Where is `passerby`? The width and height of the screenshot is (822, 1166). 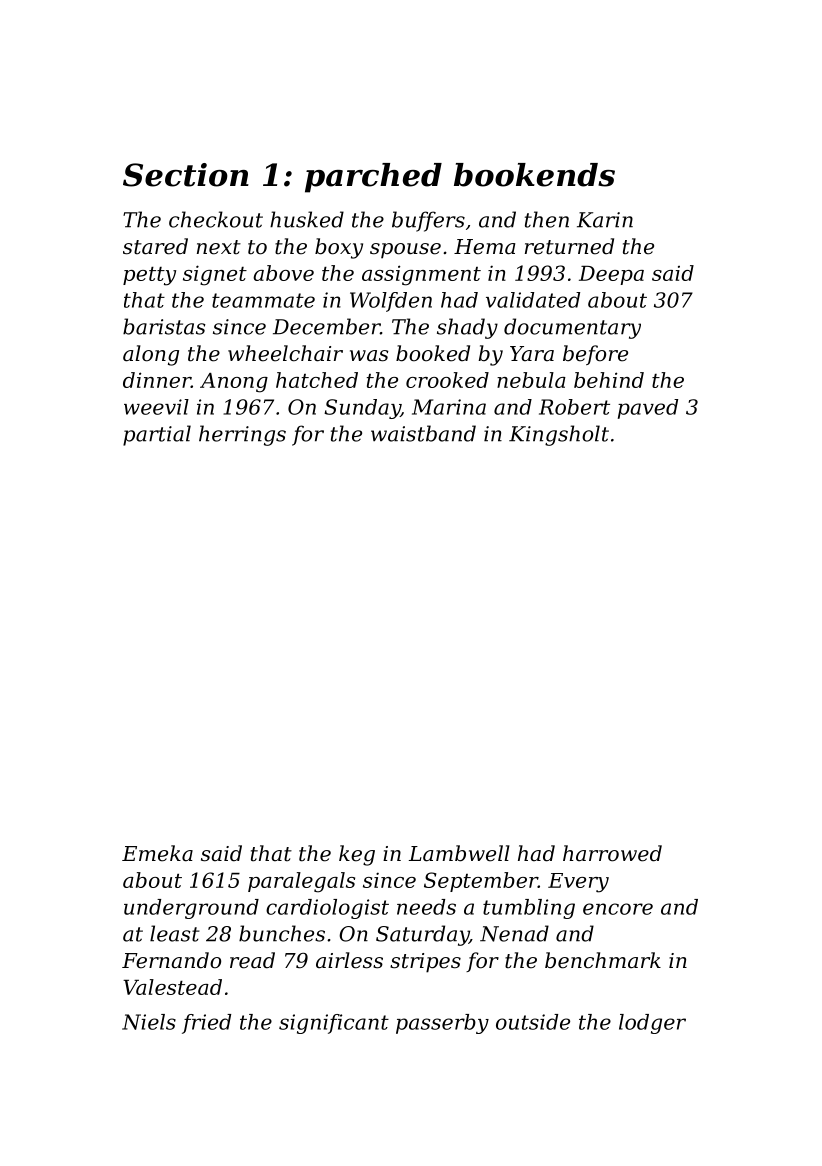
passerby is located at coordinates (442, 1024).
